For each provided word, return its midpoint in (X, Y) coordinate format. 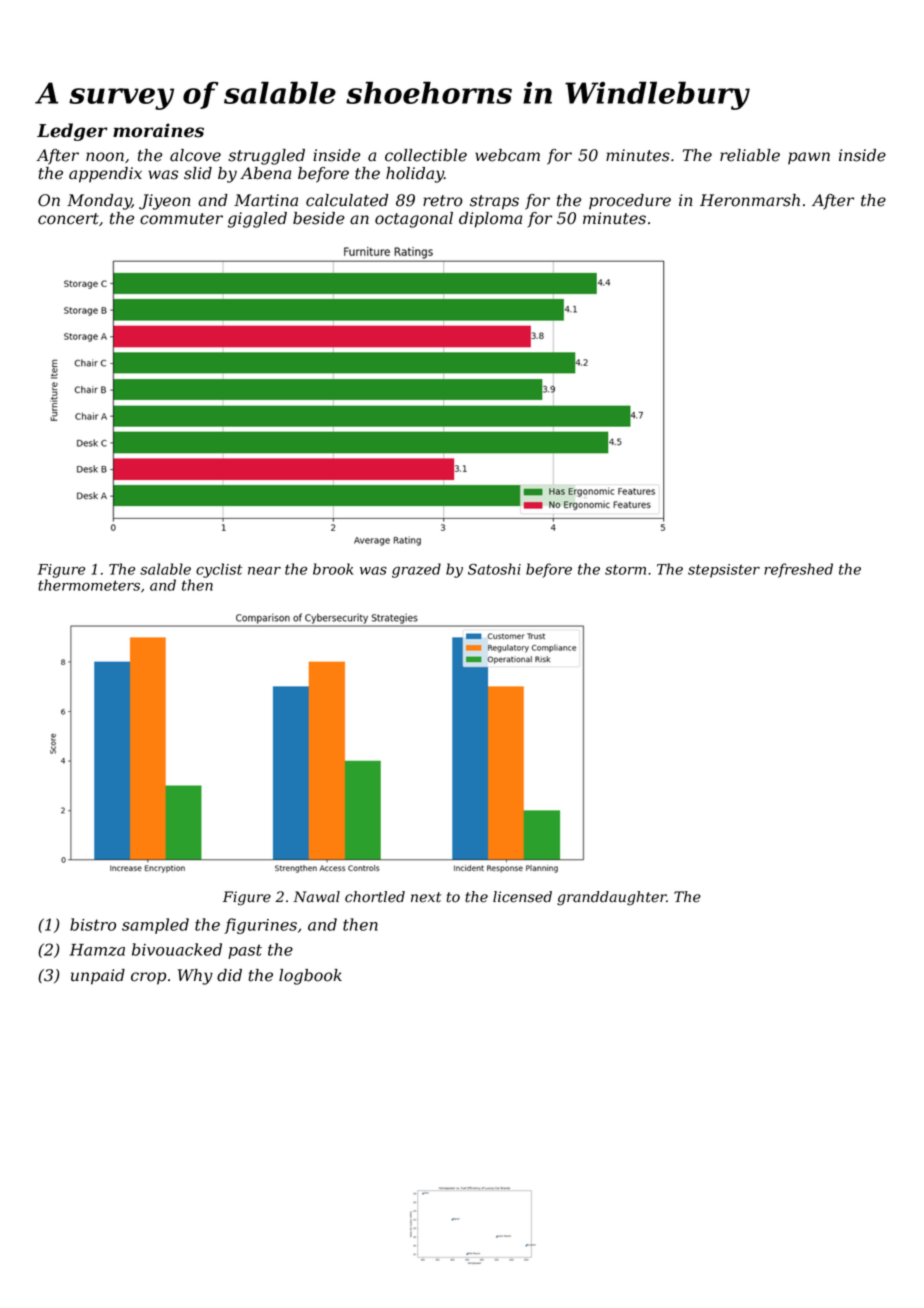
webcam (507, 155)
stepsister (724, 571)
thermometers (89, 585)
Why (195, 977)
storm (625, 569)
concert (68, 219)
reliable (750, 155)
